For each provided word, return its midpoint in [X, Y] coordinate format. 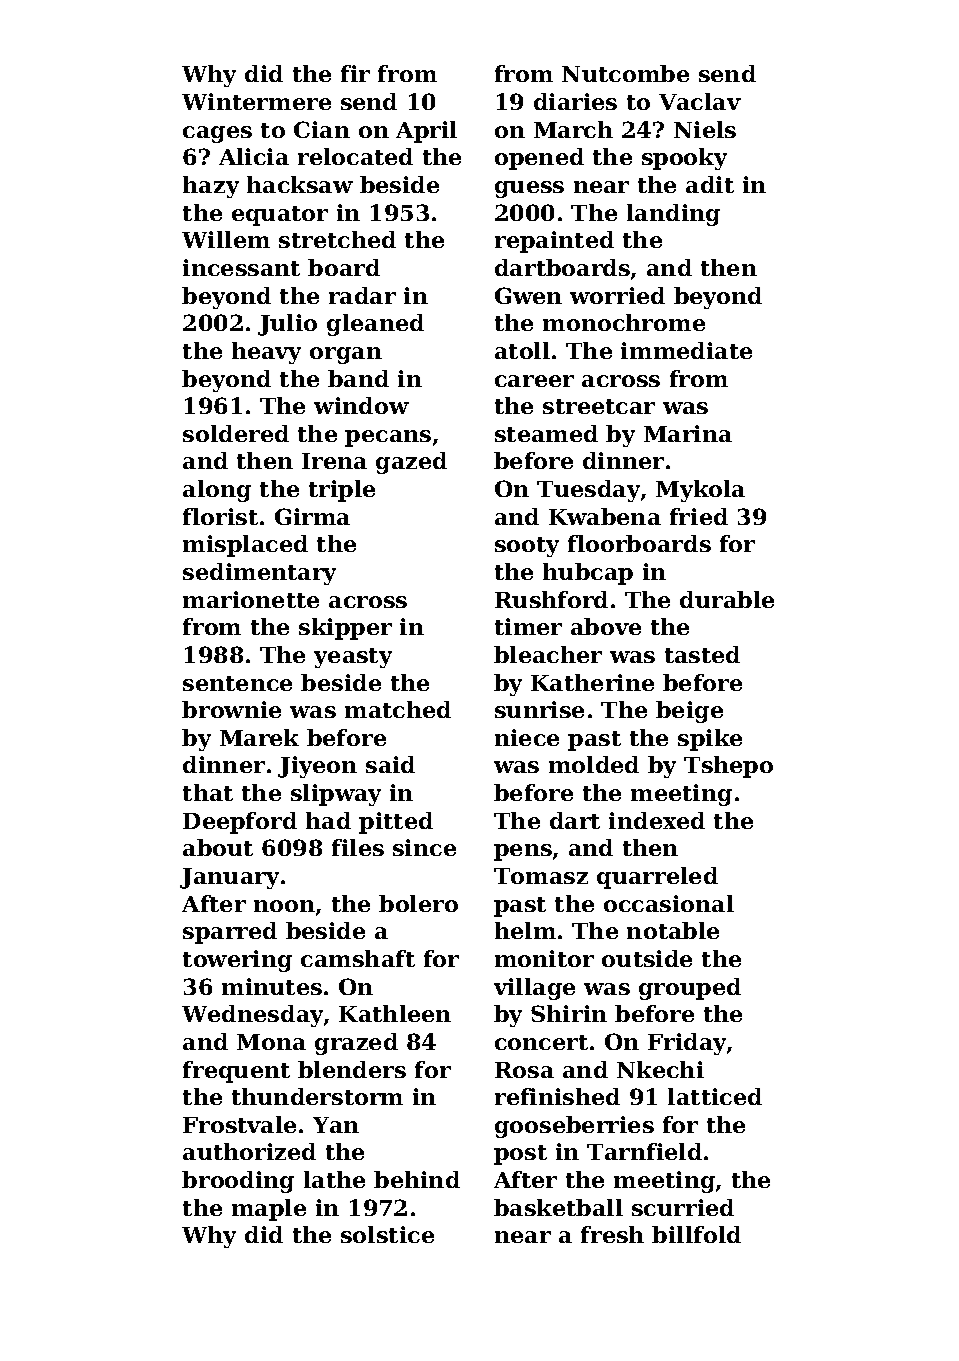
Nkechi [660, 1069]
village [534, 989]
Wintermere [256, 101]
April [426, 132]
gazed [411, 463]
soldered [236, 433]
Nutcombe [625, 73]
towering [237, 961]
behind [417, 1179]
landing [673, 215]
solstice [387, 1234]
